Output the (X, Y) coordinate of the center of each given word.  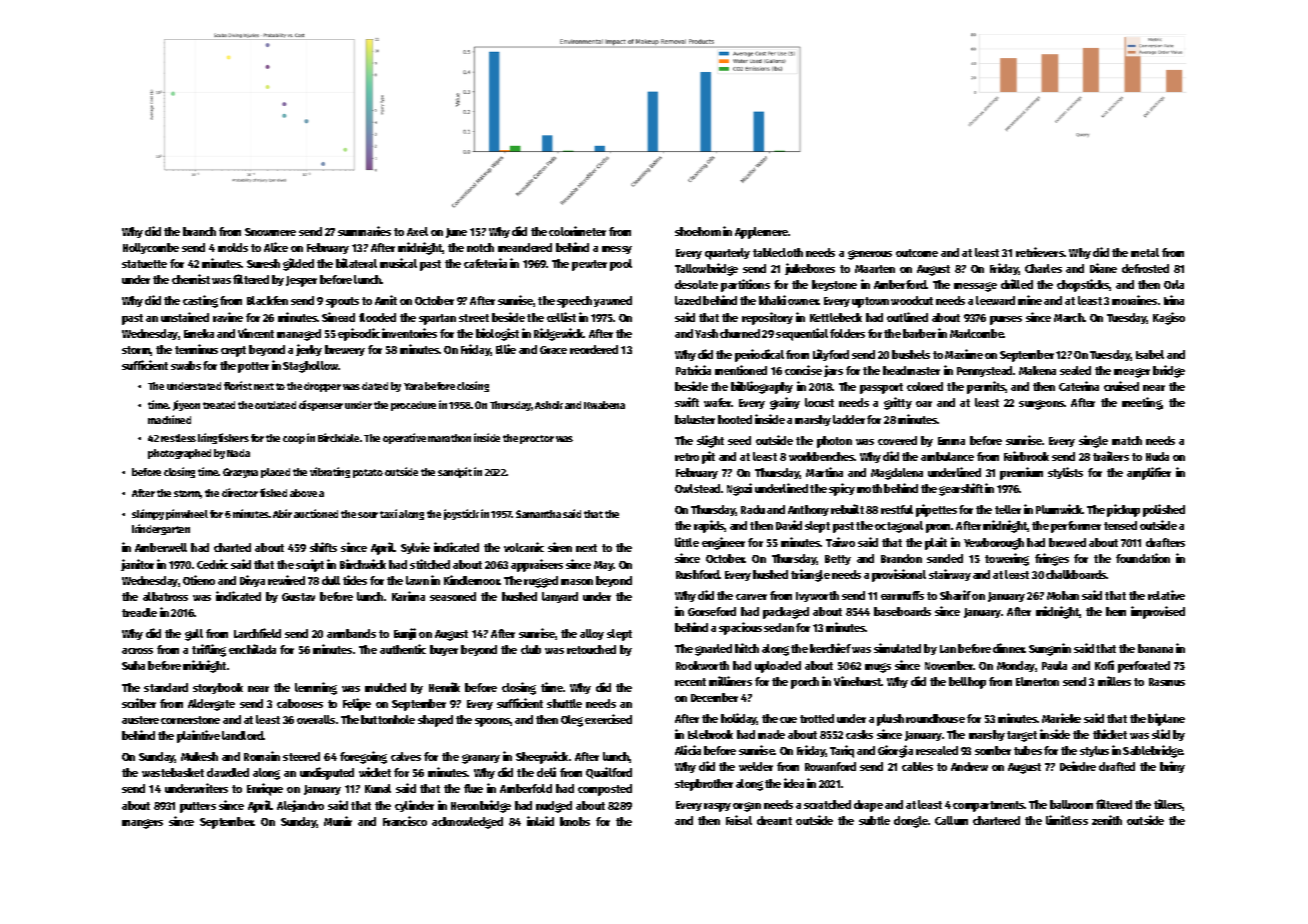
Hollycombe (151, 248)
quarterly (727, 254)
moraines (1134, 300)
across (137, 651)
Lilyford (831, 355)
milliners (730, 681)
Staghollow (311, 367)
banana (1155, 648)
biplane (1166, 719)
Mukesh (199, 756)
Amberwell (161, 547)
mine (1030, 300)
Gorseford (712, 611)
